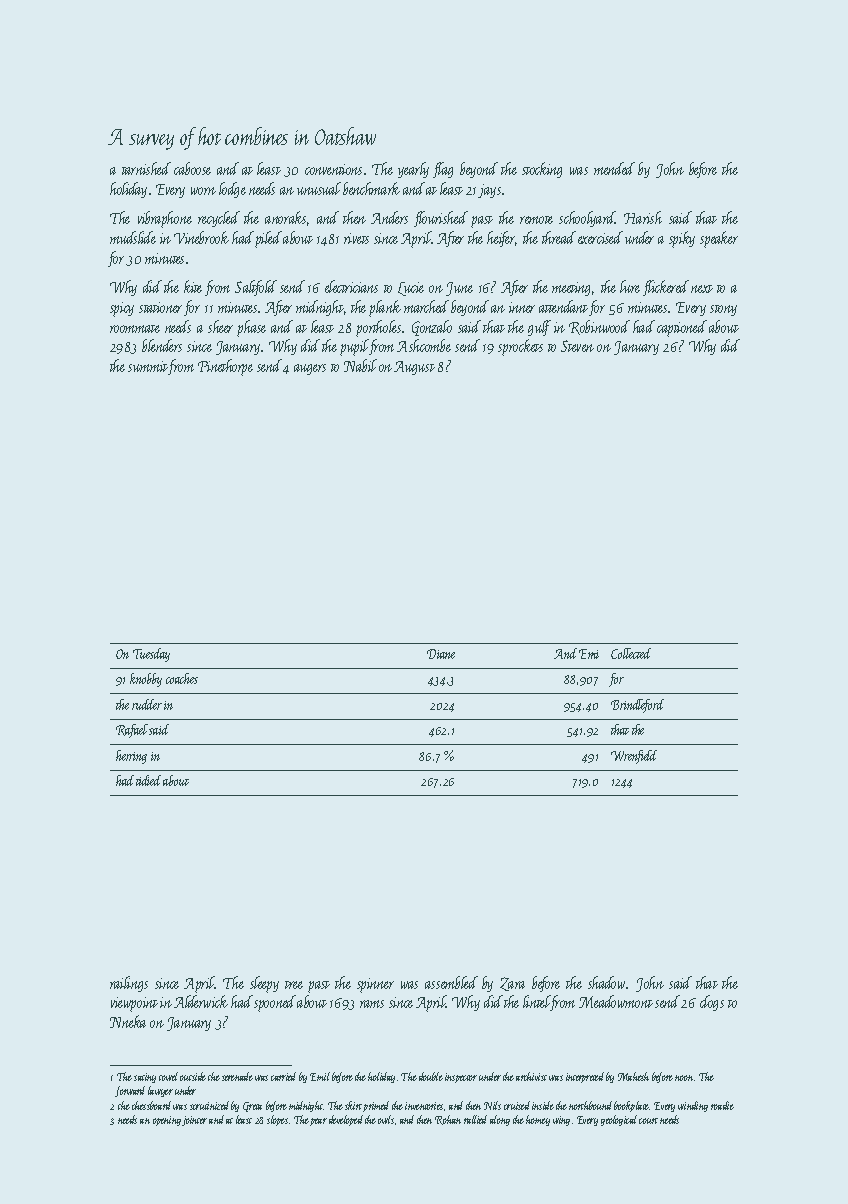  Describe the element at coordinates (631, 653) in the screenshot. I see `Collected` at that location.
